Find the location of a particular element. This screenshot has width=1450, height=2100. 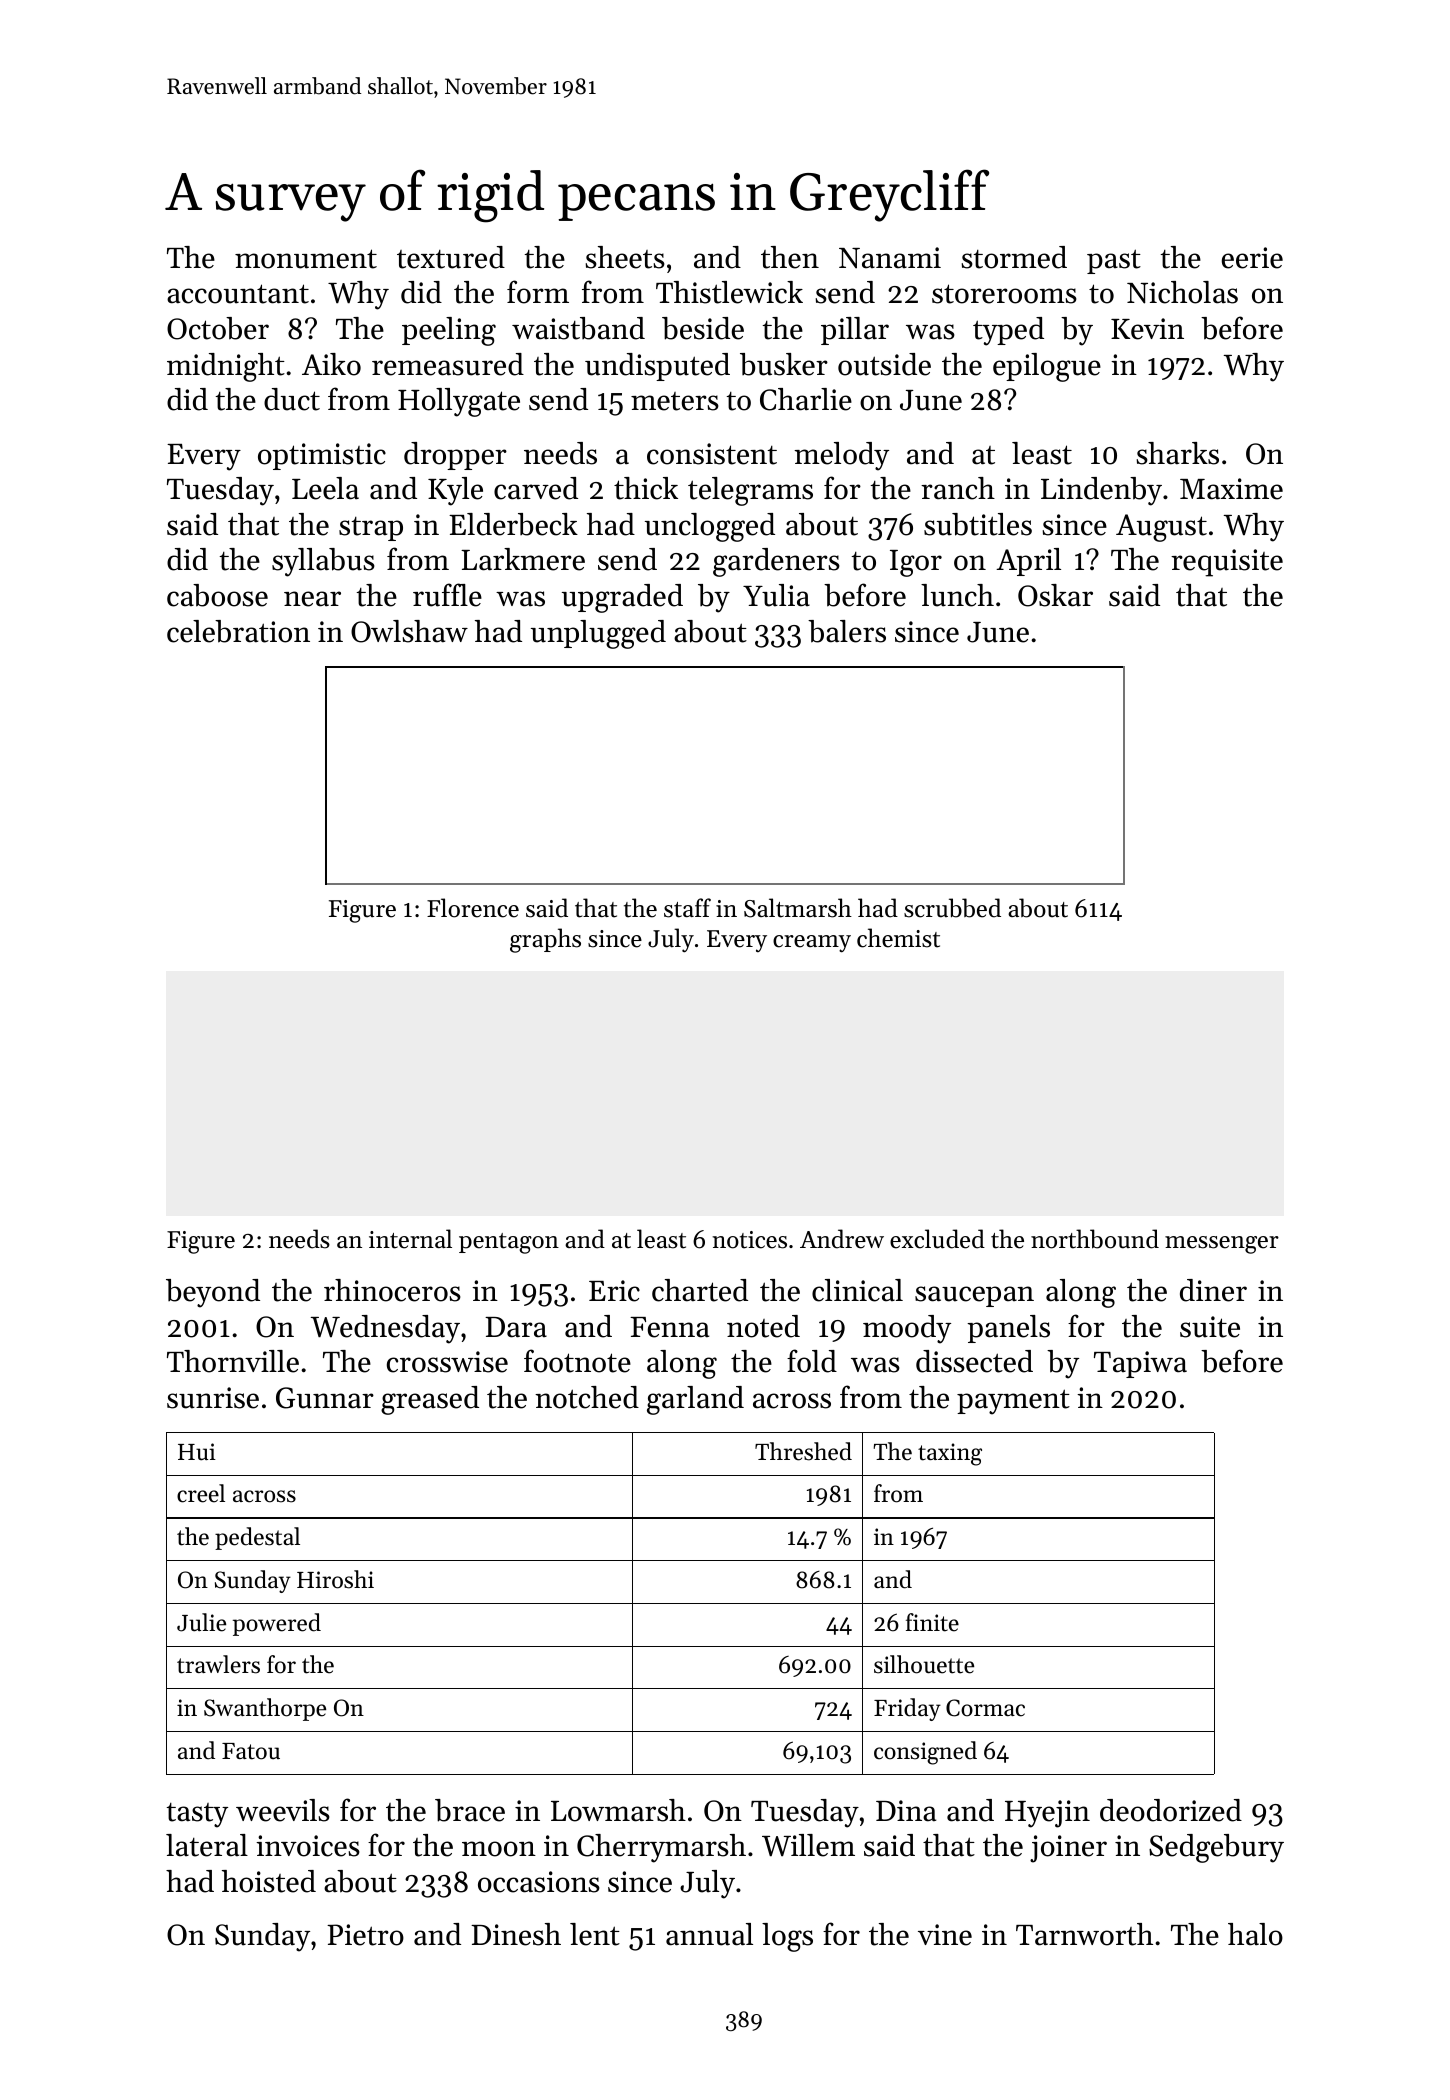

Tapiwa is located at coordinates (1140, 1364).
